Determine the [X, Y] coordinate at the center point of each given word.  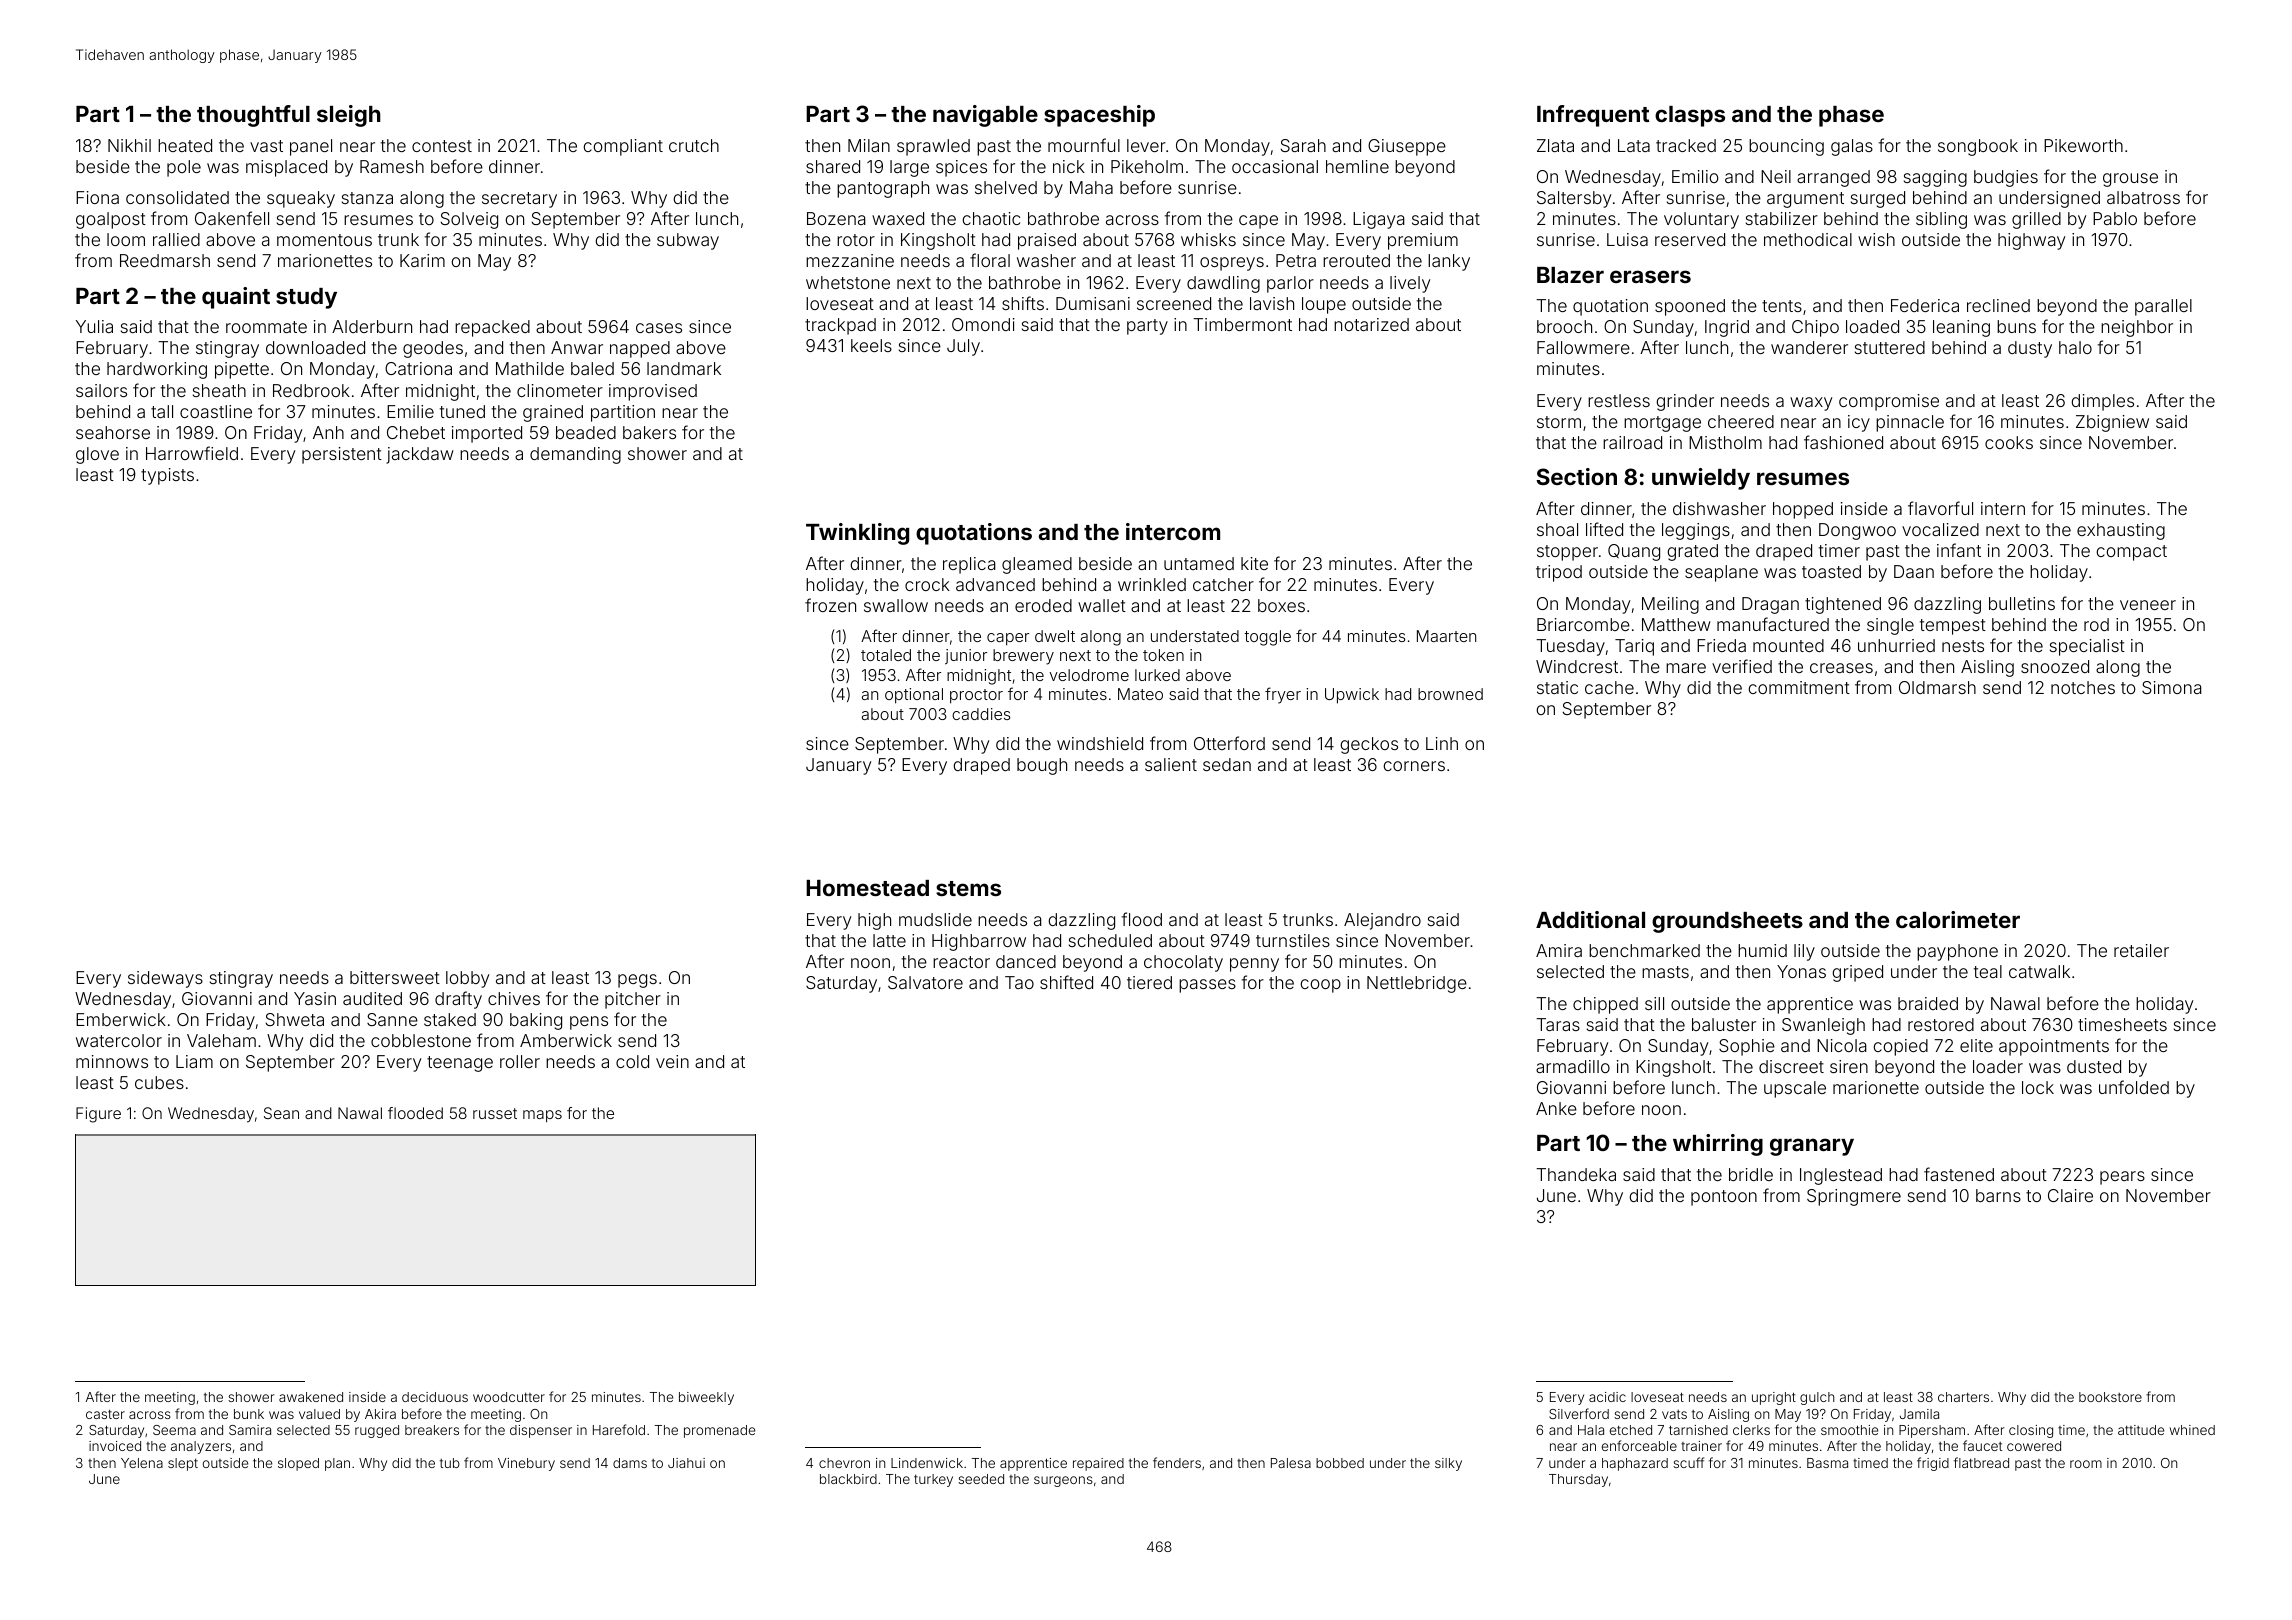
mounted [1788, 645]
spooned [1690, 307]
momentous [324, 240]
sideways [165, 979]
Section [1576, 476]
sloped [298, 1464]
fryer [1283, 695]
